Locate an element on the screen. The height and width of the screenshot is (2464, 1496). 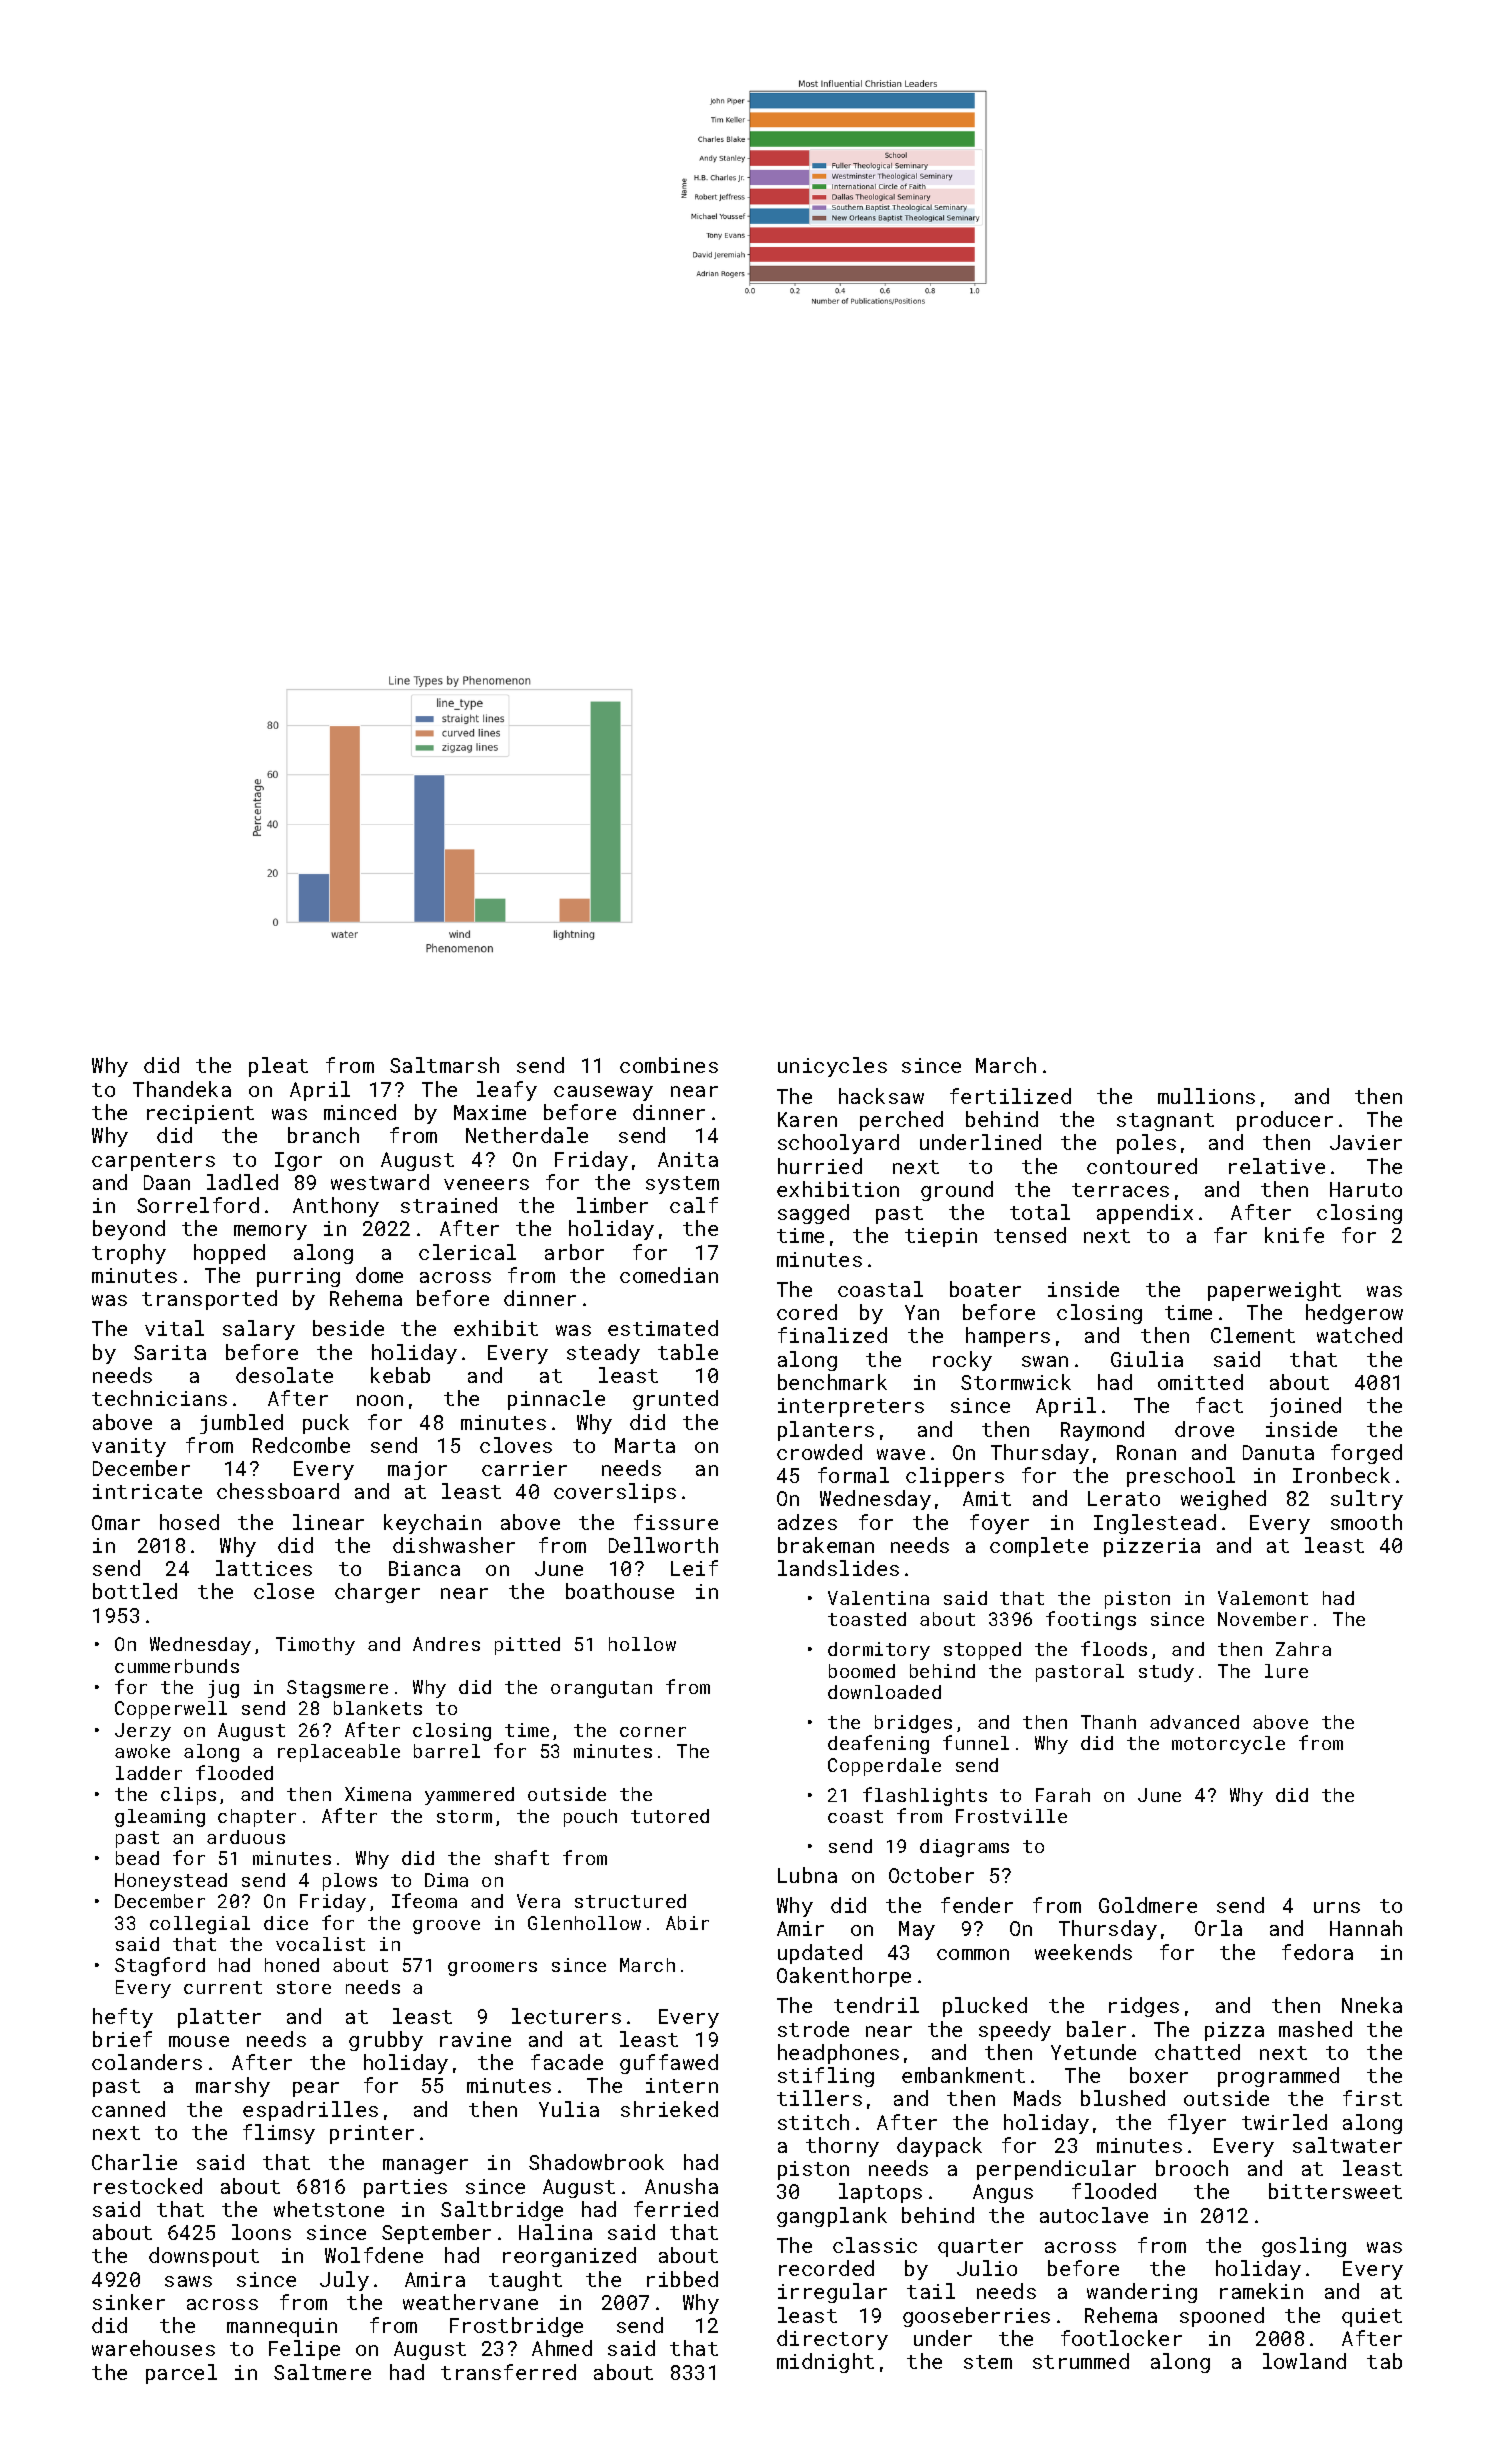
mannequin is located at coordinates (282, 2327).
